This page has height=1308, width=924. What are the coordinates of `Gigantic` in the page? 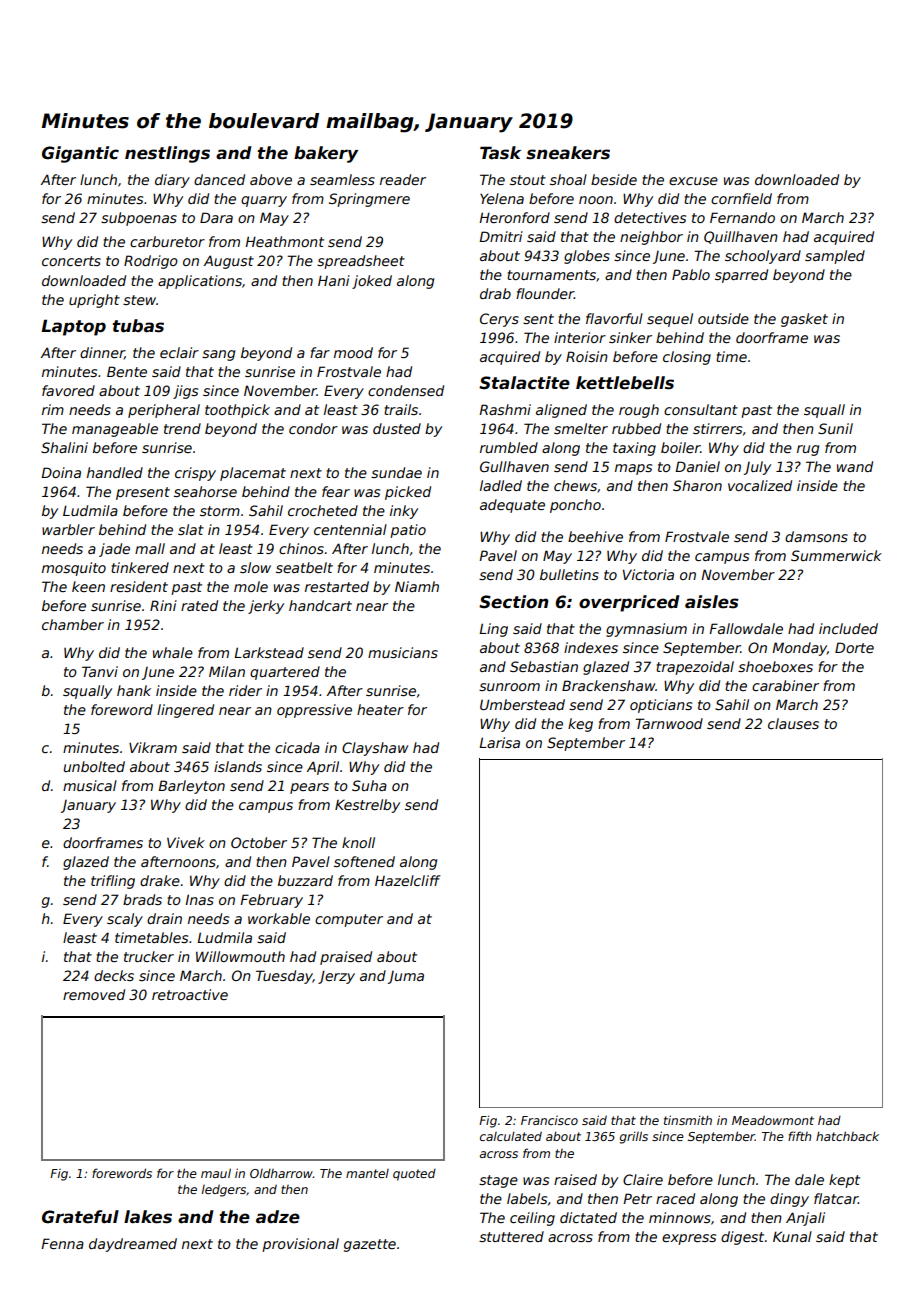 It's located at (80, 154).
